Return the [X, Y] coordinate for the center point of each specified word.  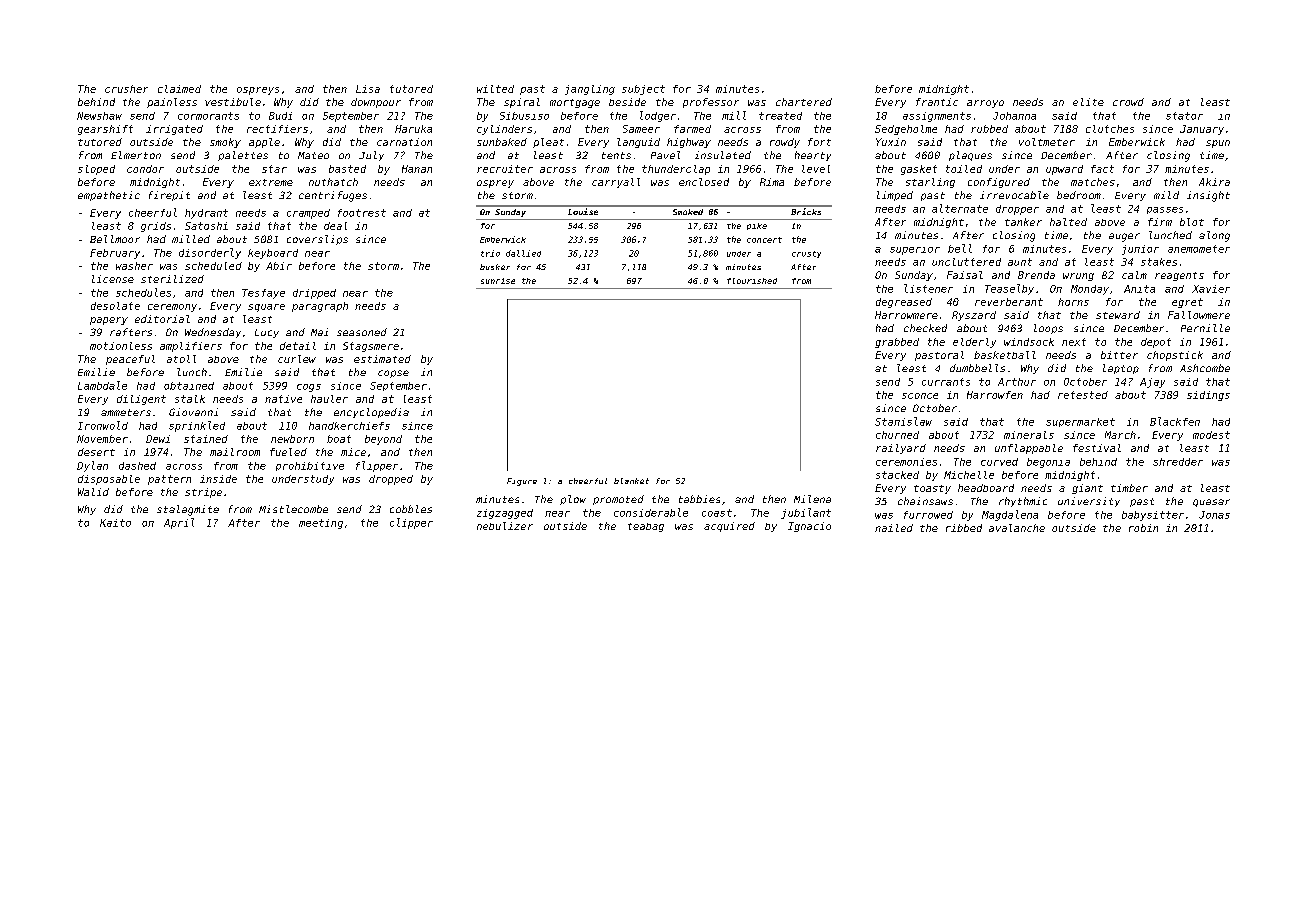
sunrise [498, 281]
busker [495, 267]
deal [335, 226]
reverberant [1009, 302]
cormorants [208, 116]
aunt [1020, 262]
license [113, 279]
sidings [1208, 396]
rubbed [989, 129]
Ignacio [809, 527]
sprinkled [197, 426]
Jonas [1214, 515]
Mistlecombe [293, 509]
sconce [920, 396]
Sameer [641, 129]
